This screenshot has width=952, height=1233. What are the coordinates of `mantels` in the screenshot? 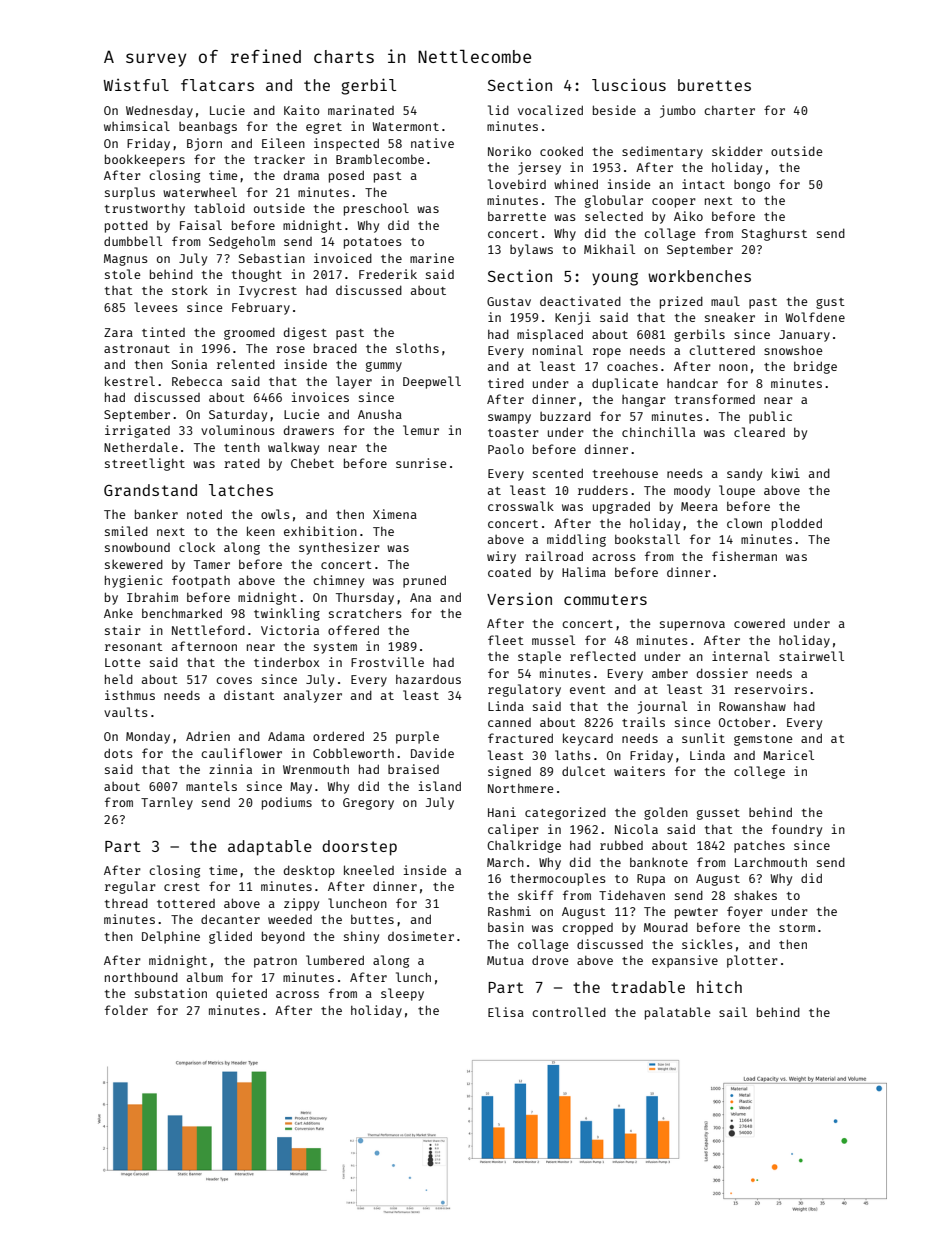 It's located at (211, 786).
